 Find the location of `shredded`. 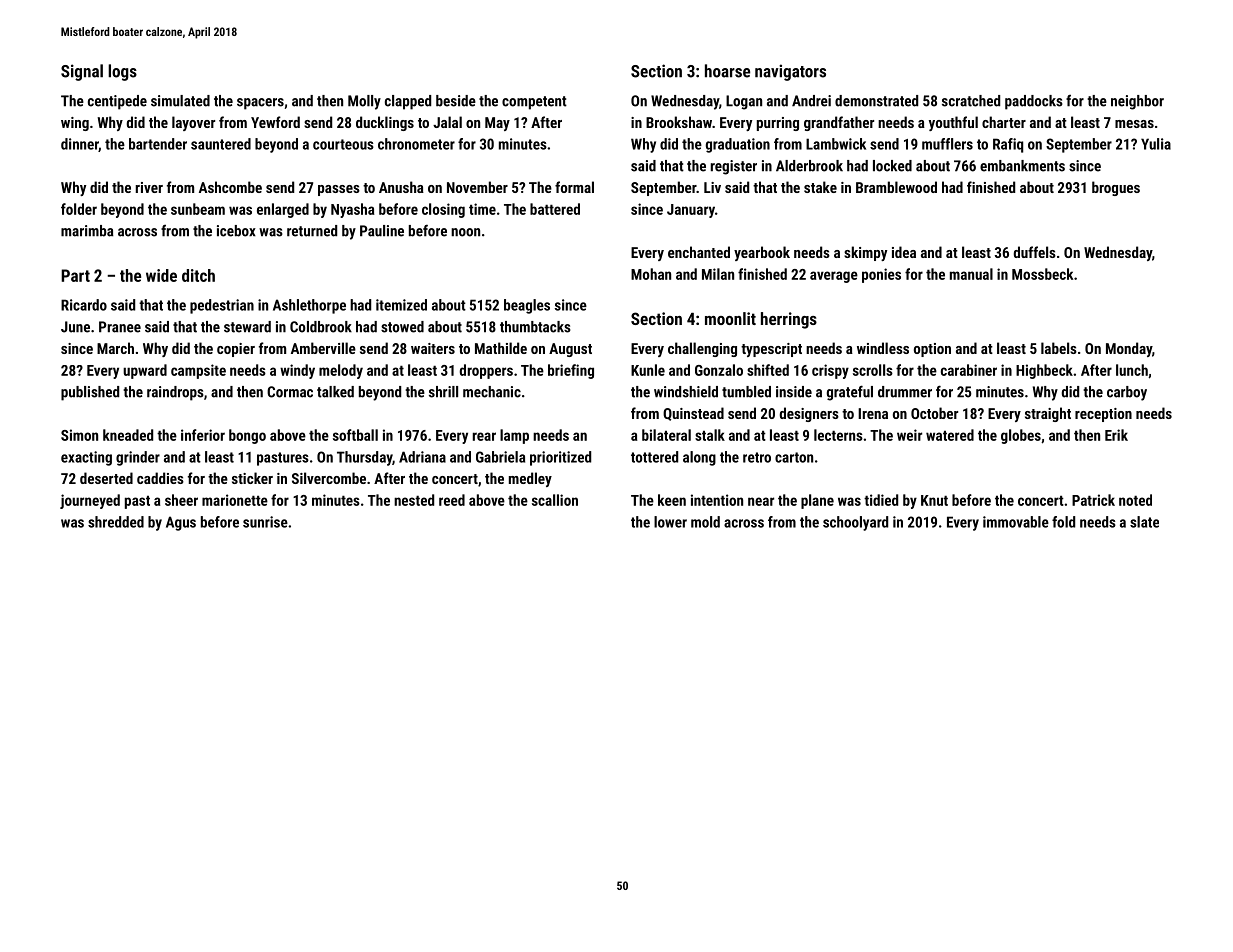

shredded is located at coordinates (116, 522).
